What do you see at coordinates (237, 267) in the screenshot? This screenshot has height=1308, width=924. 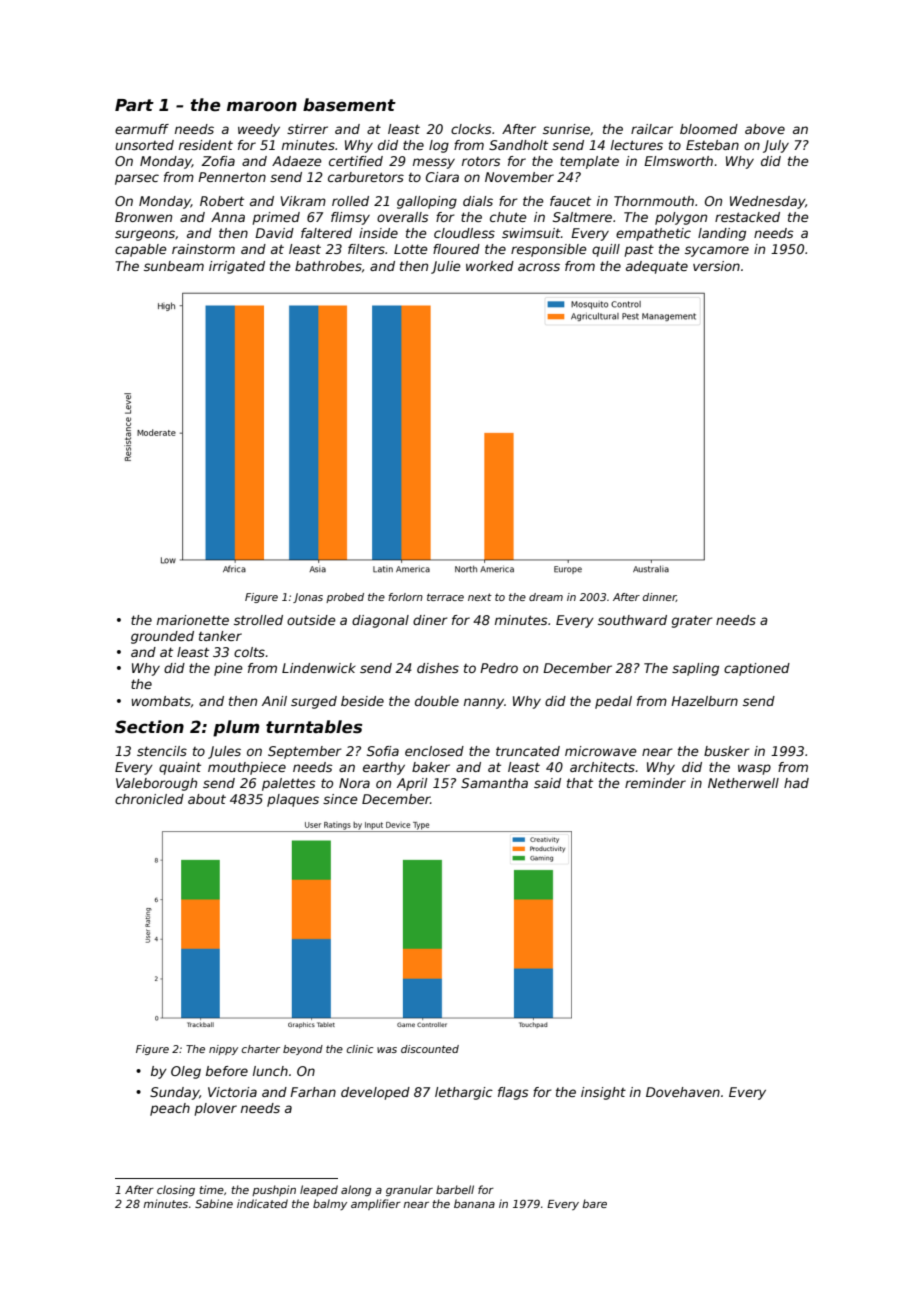 I see `irrigated` at bounding box center [237, 267].
